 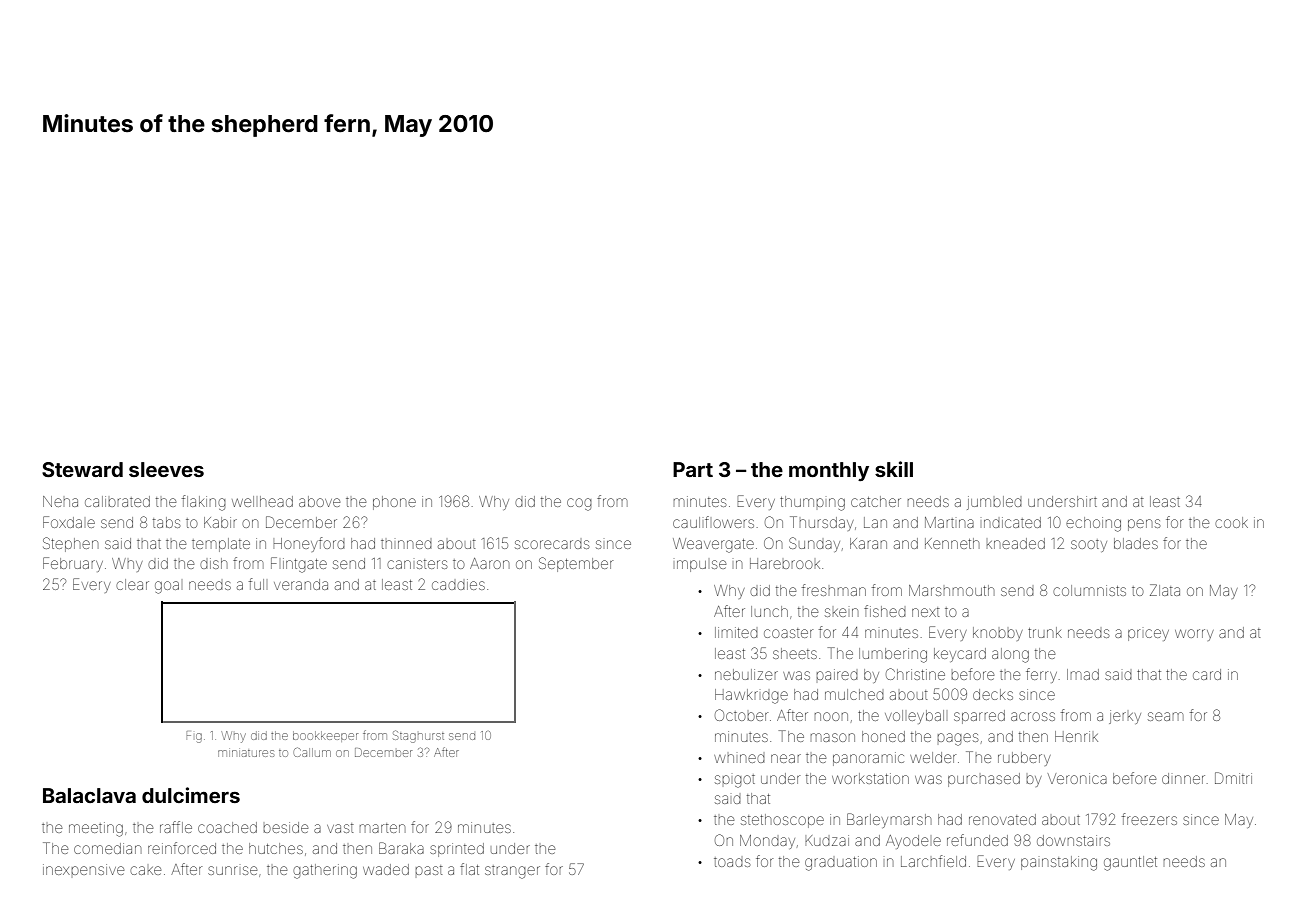 I want to click on jumbled, so click(x=994, y=503).
